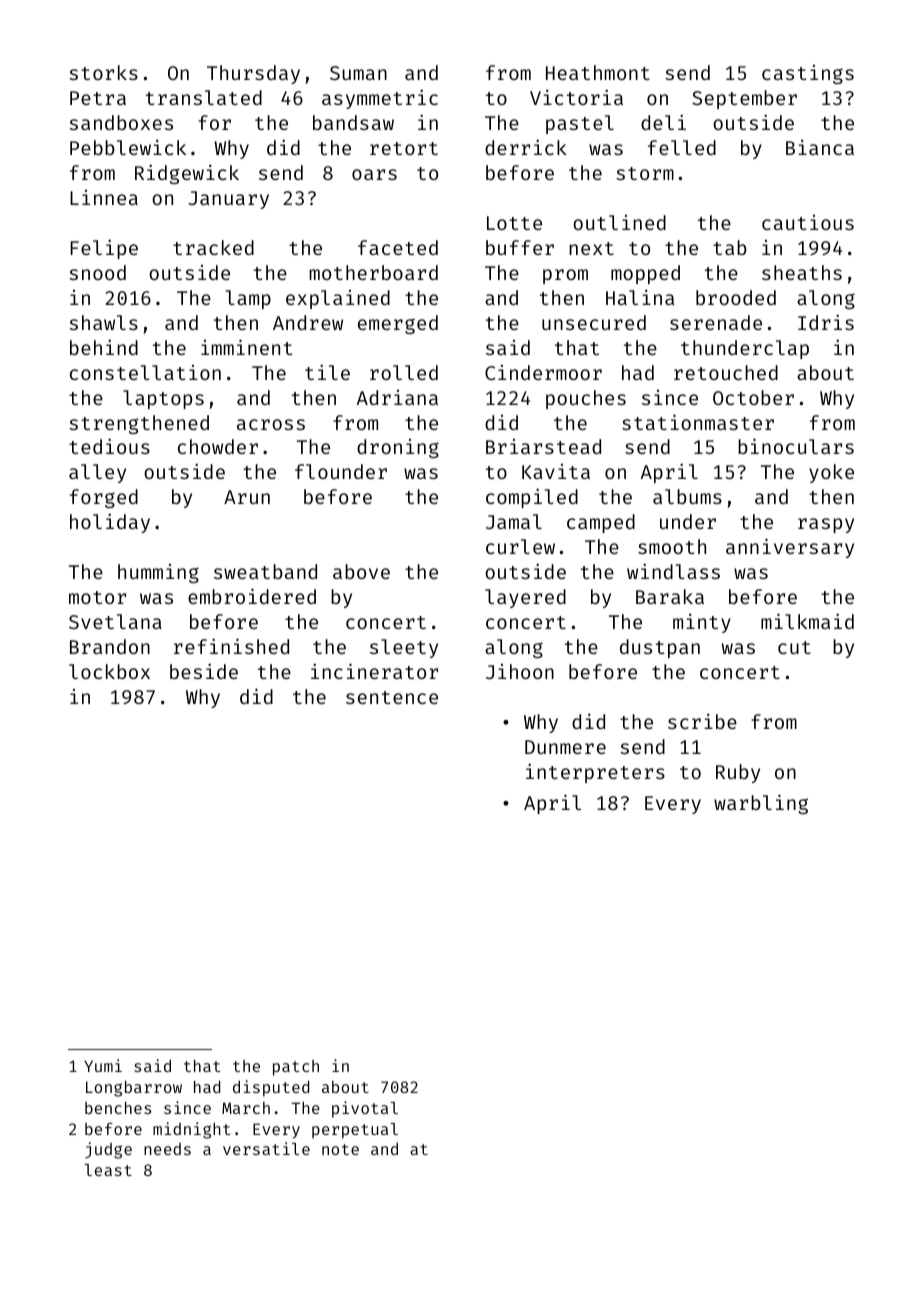 The image size is (924, 1311). Describe the element at coordinates (365, 1109) in the page. I see `pivotal` at that location.
